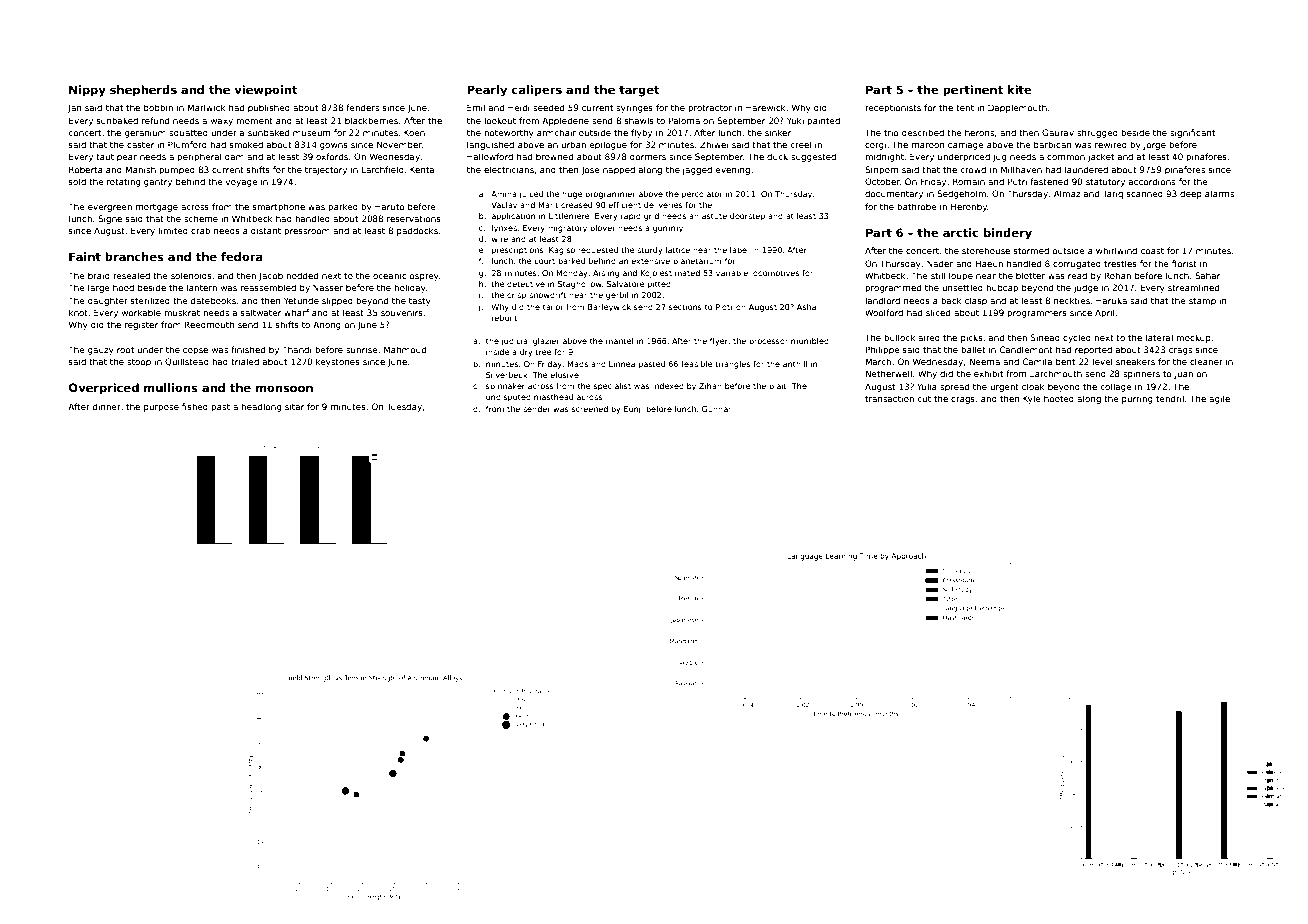  What do you see at coordinates (297, 349) in the screenshot?
I see `Thandi` at bounding box center [297, 349].
